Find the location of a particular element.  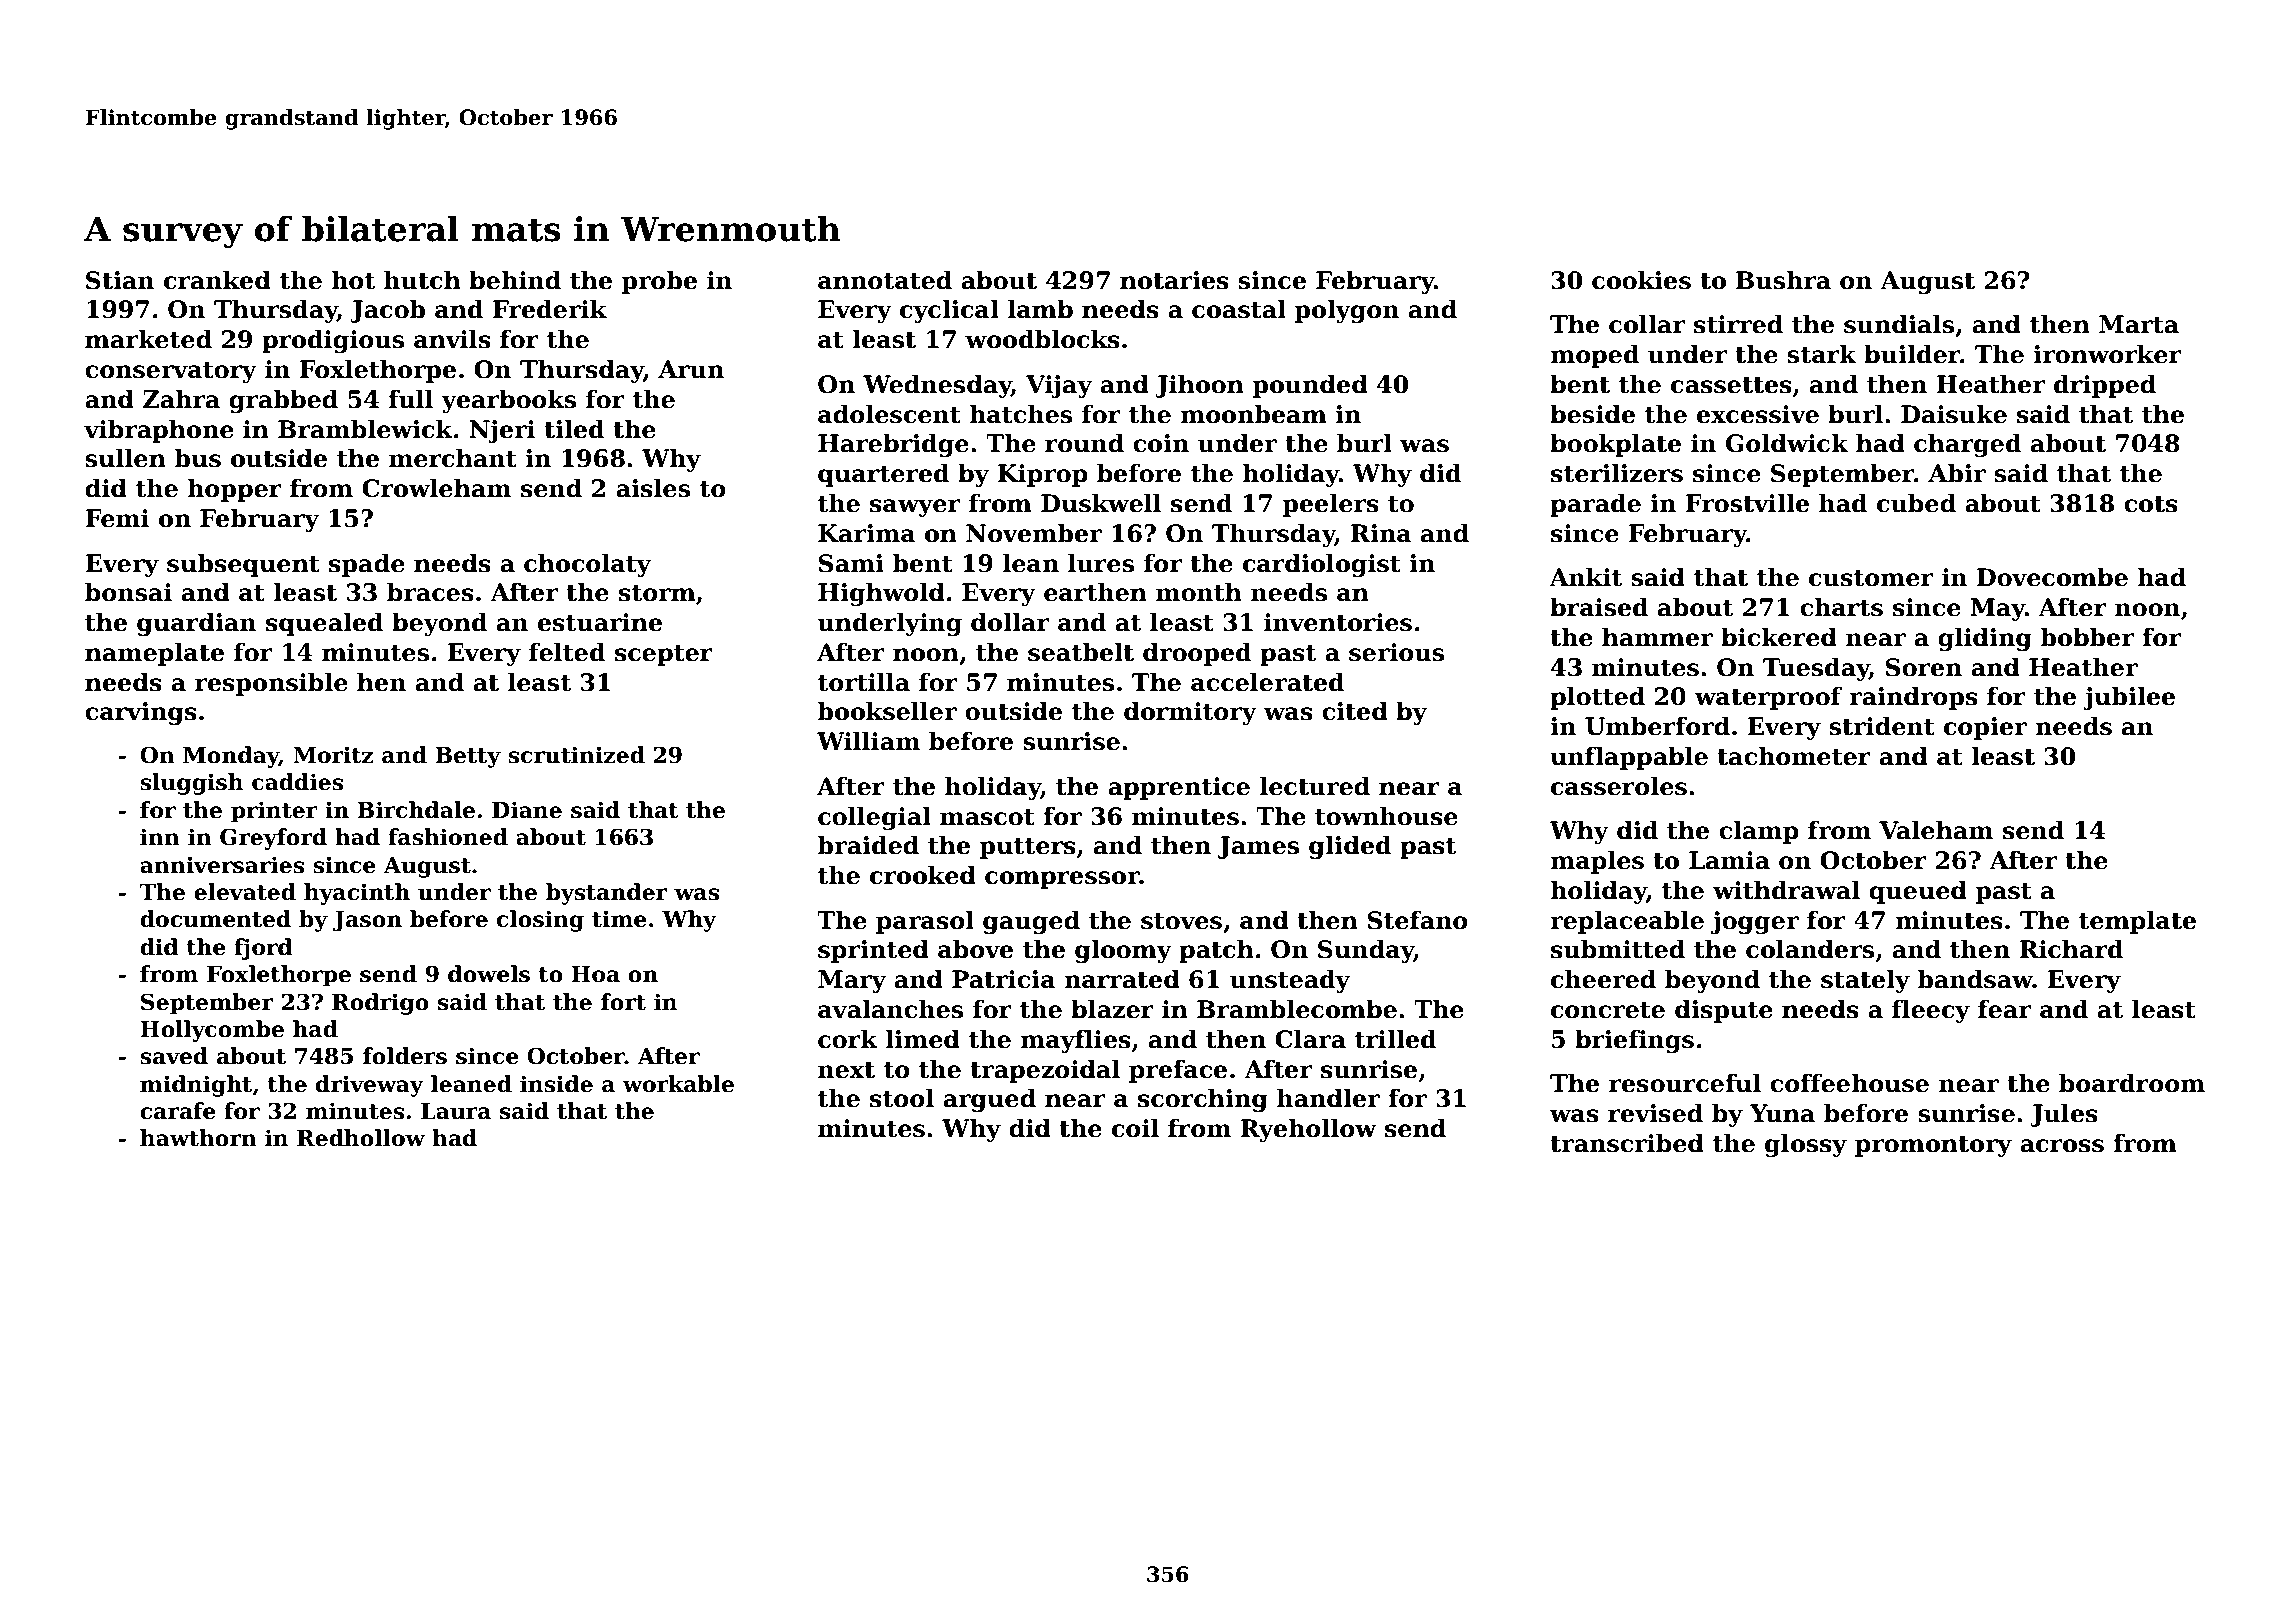

annotated is located at coordinates (885, 280).
